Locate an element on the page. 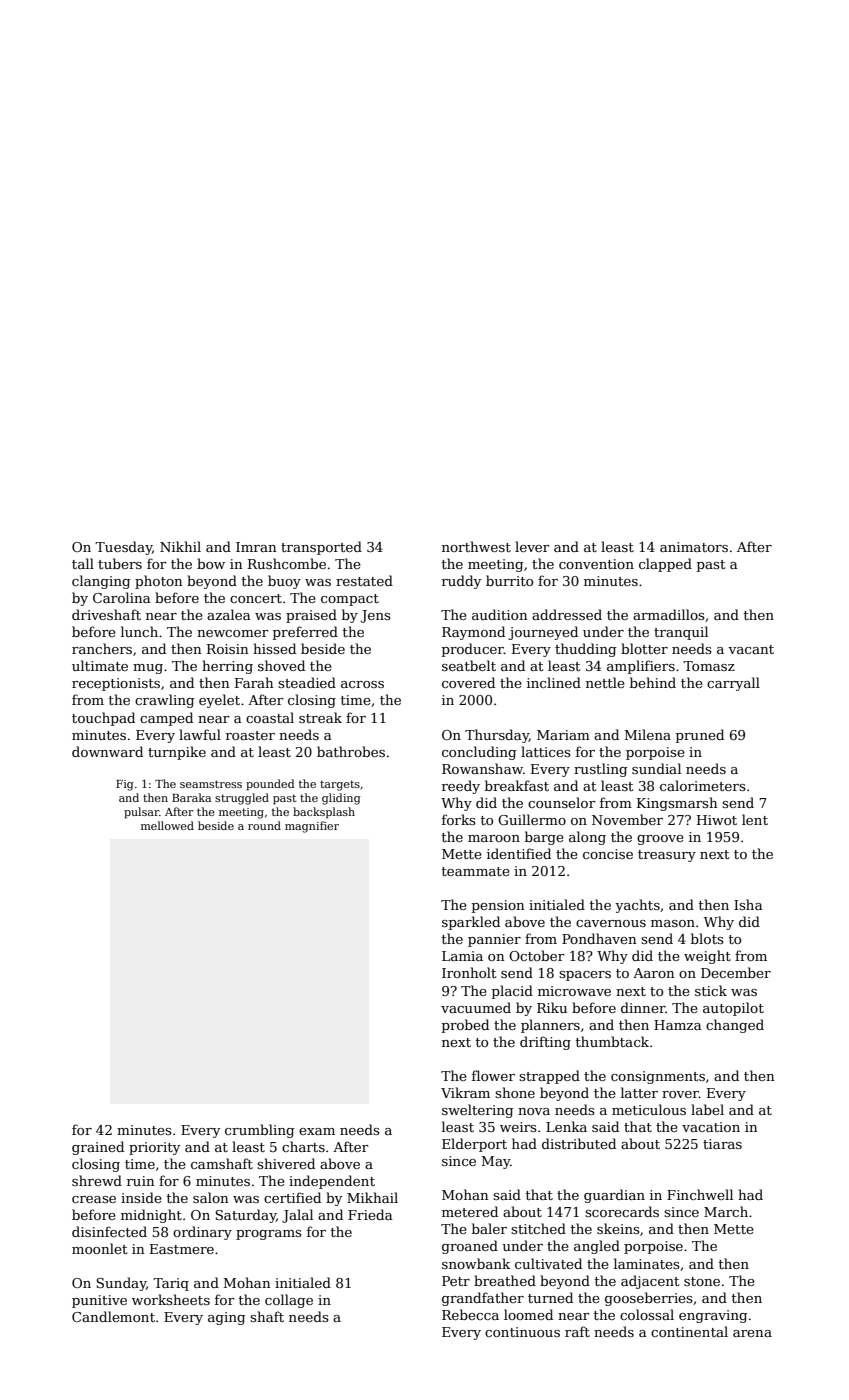 The height and width of the image is (1400, 849). concise is located at coordinates (608, 854).
